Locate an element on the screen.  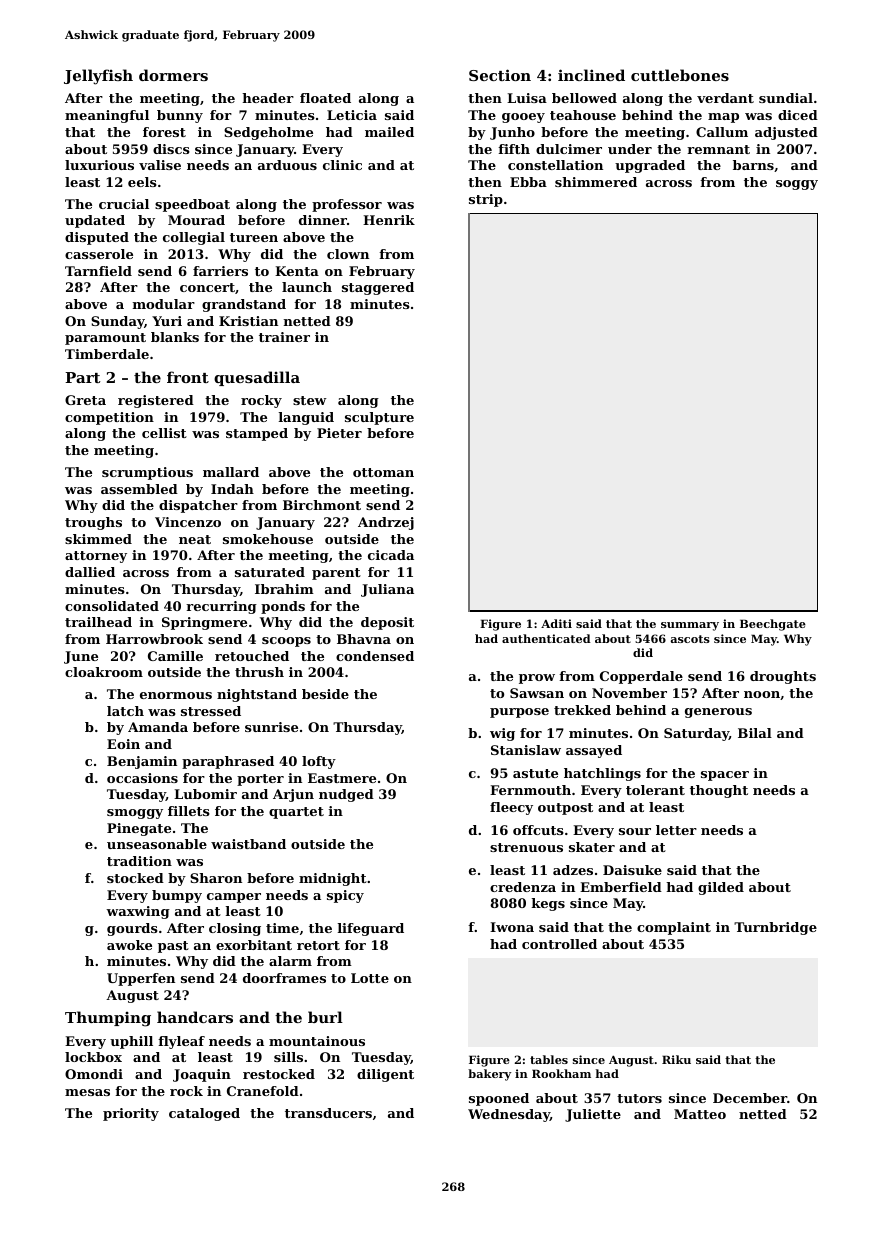
December is located at coordinates (750, 1098).
